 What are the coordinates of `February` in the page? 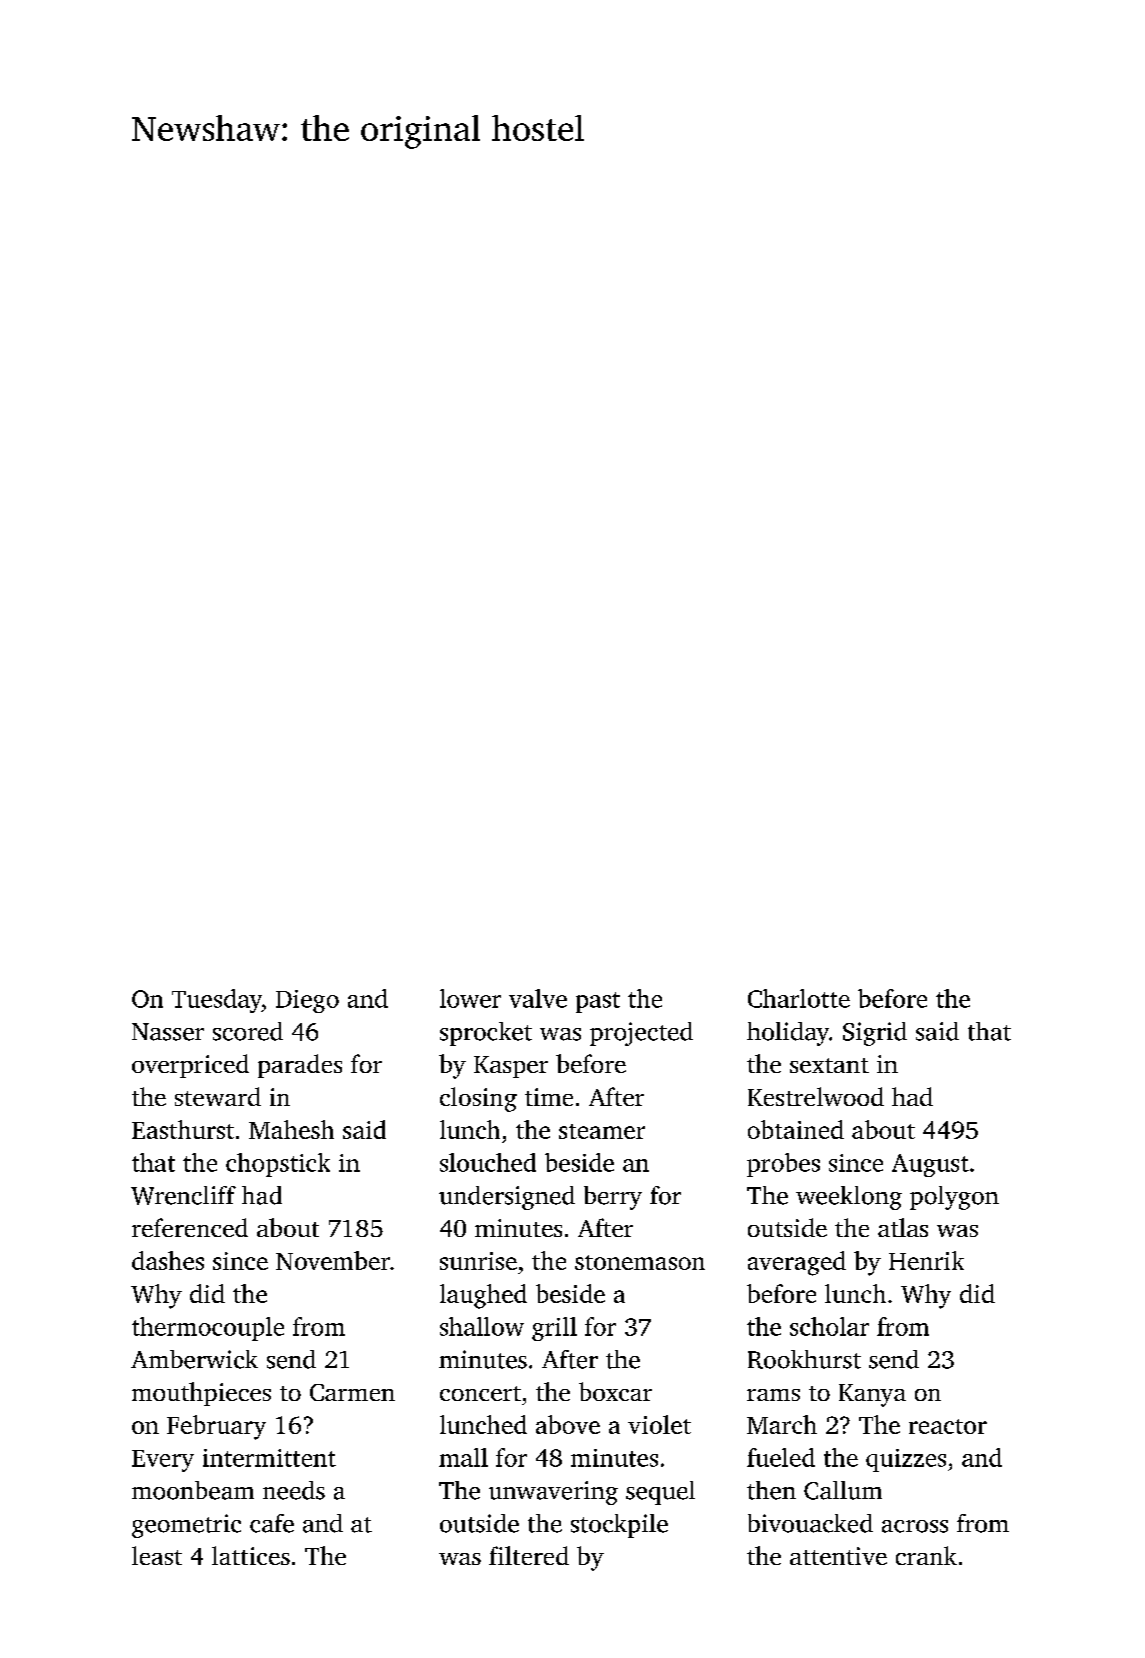 It's located at (216, 1427).
